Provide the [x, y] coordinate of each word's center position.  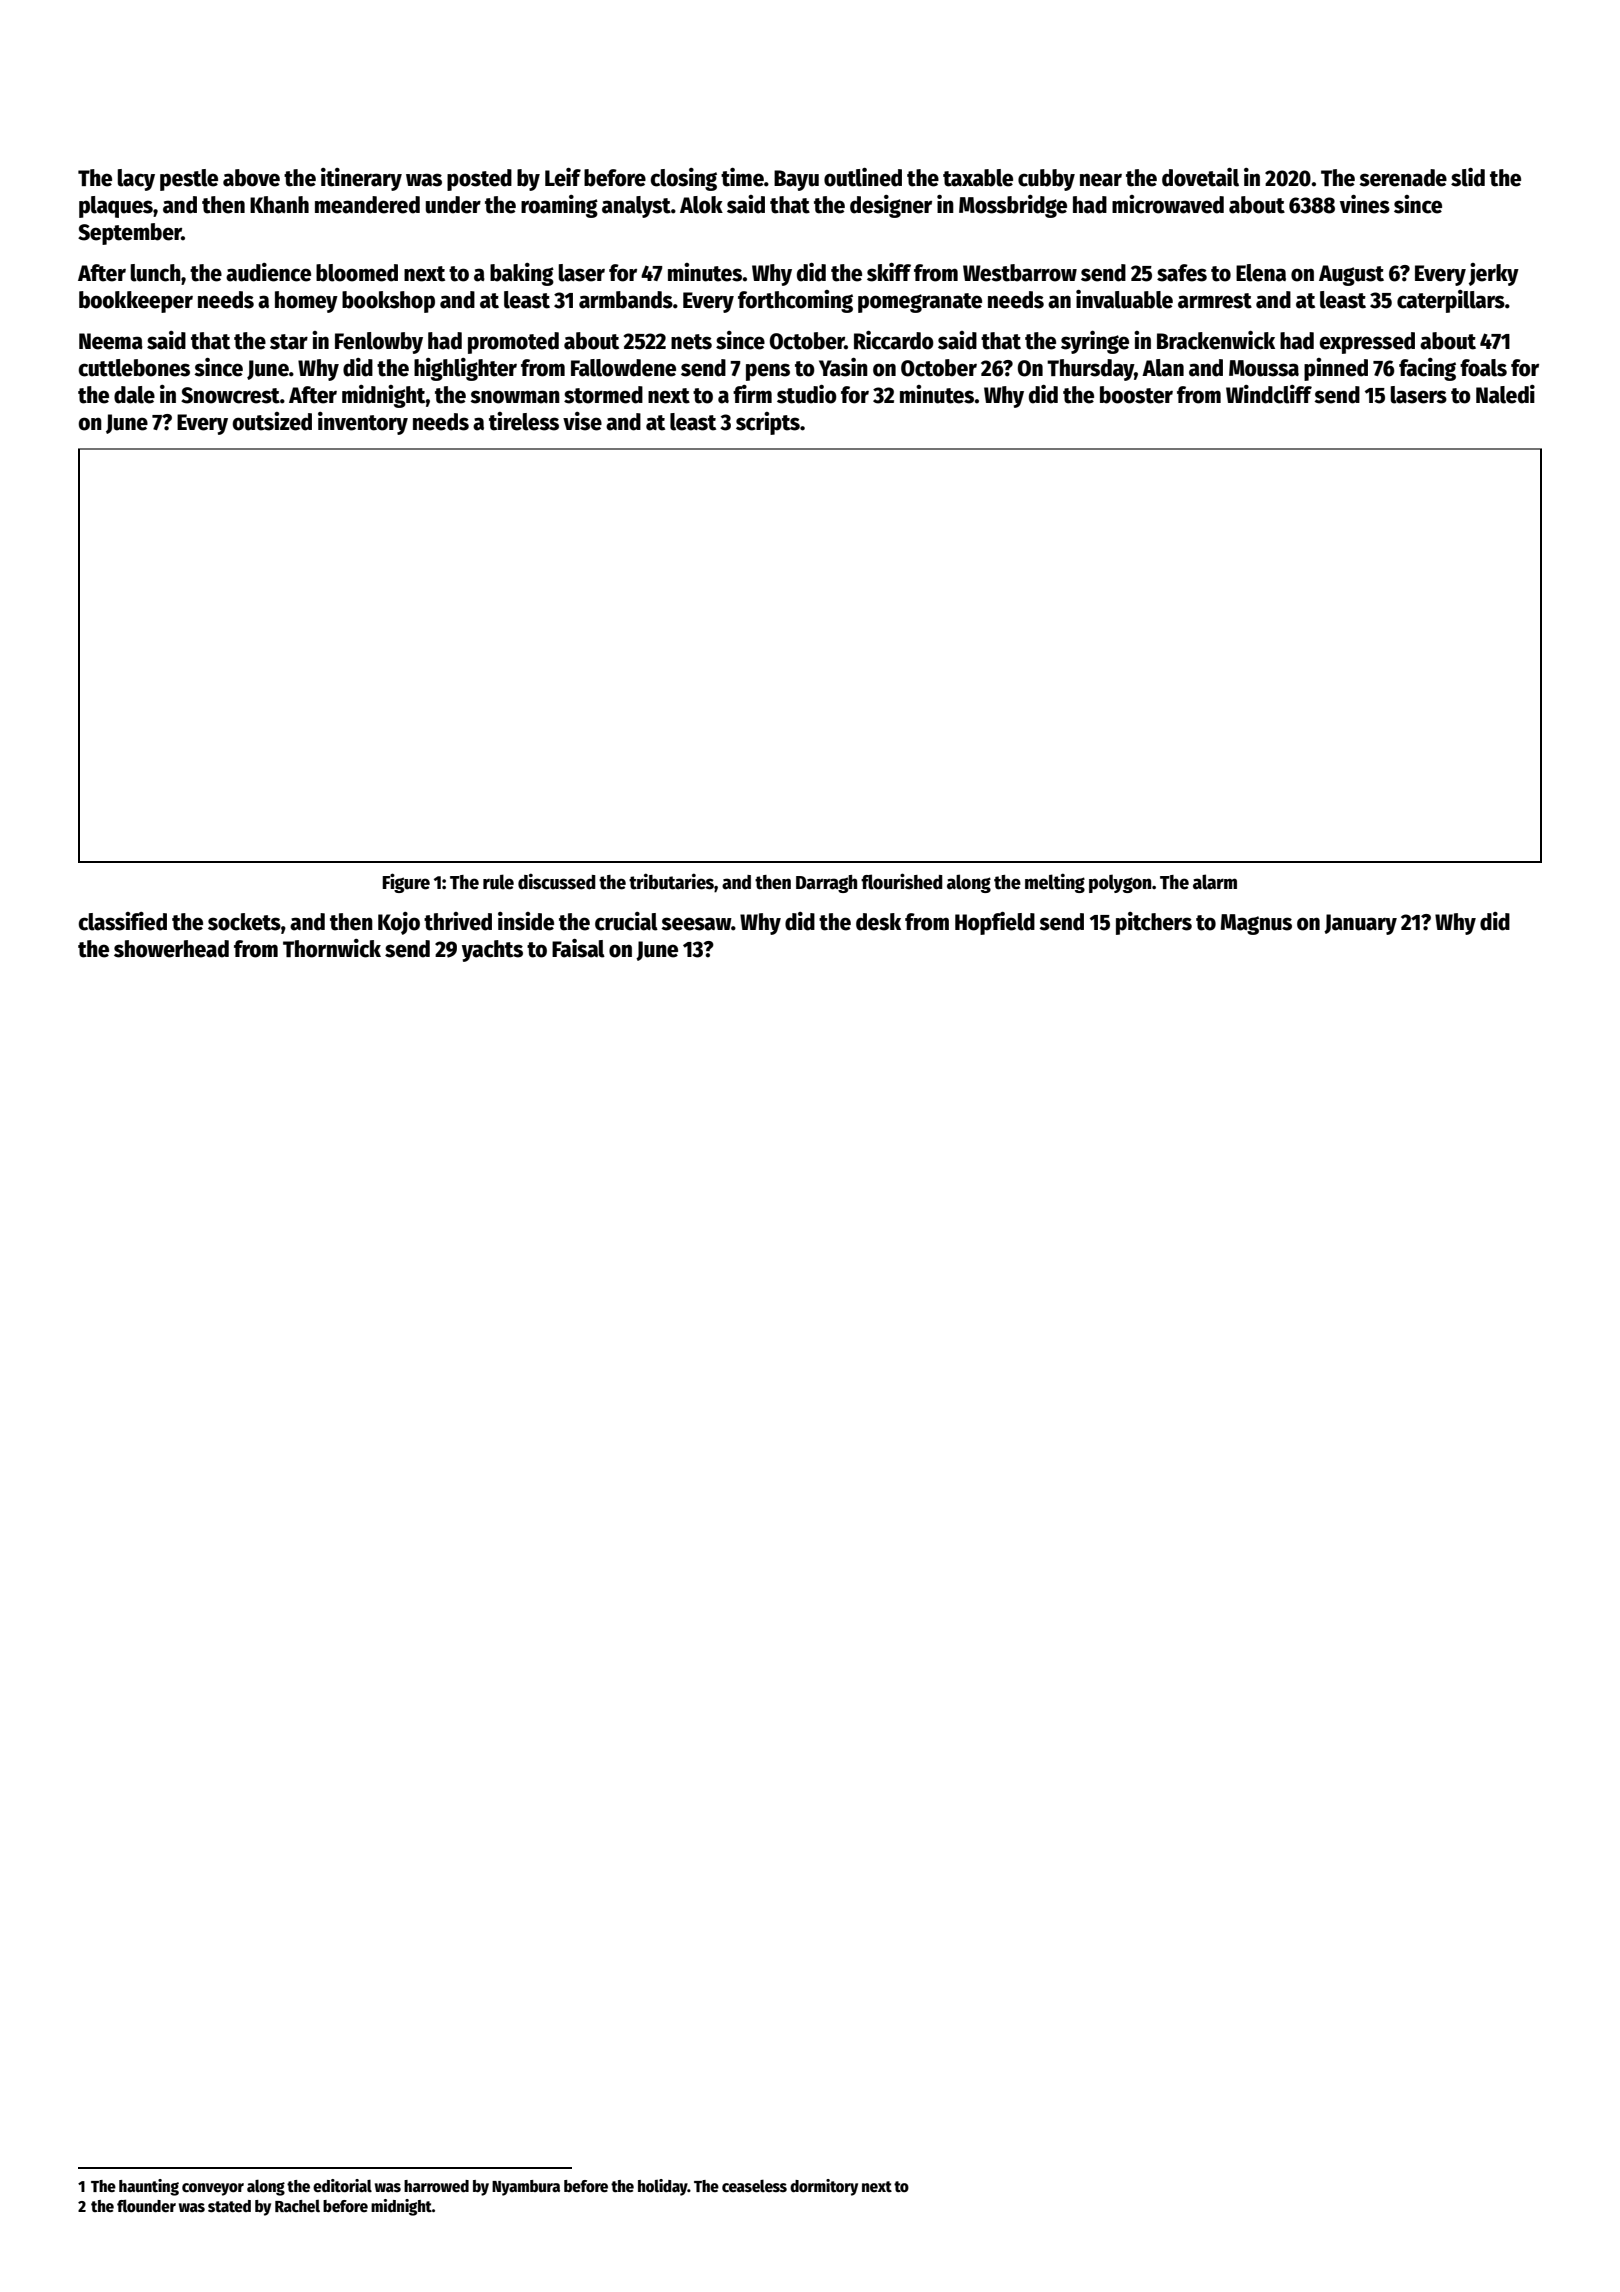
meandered [367, 205]
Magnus [1256, 924]
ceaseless [754, 2186]
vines [1365, 204]
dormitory [824, 2187]
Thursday [1090, 370]
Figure [406, 883]
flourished [902, 881]
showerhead [171, 949]
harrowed [436, 2186]
